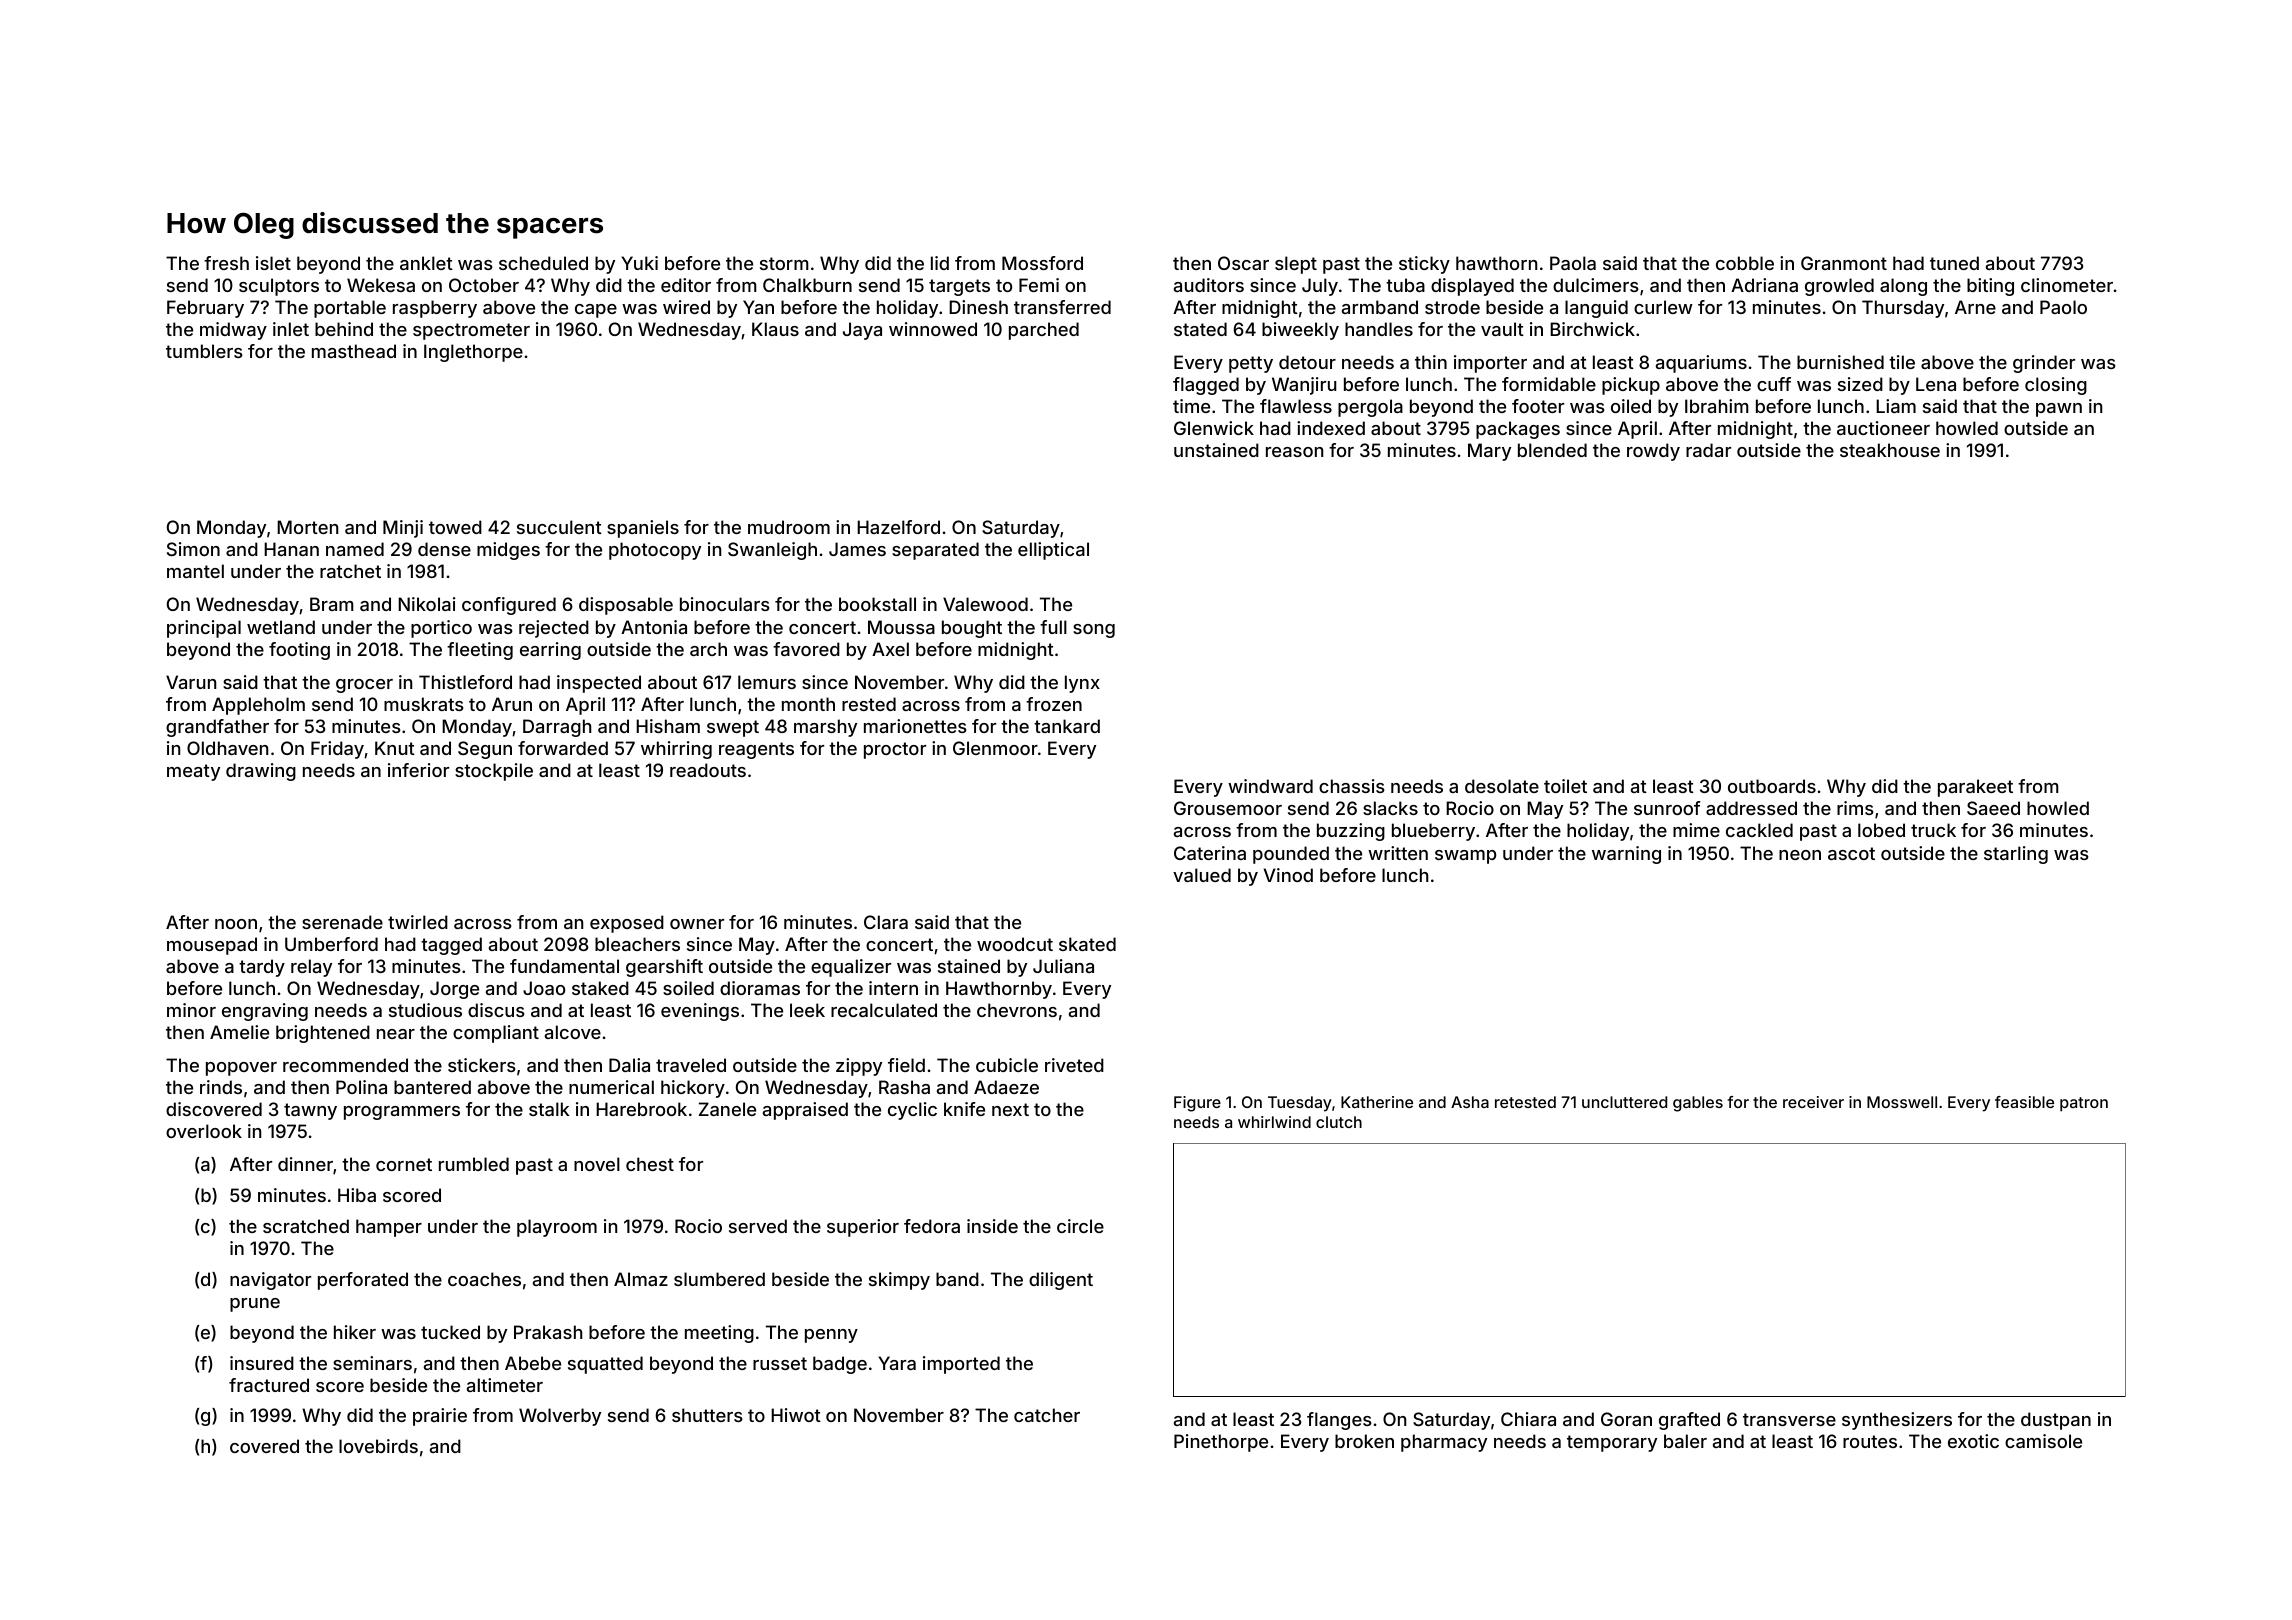 The width and height of the screenshot is (2292, 1620). I want to click on routes, so click(1870, 1441).
